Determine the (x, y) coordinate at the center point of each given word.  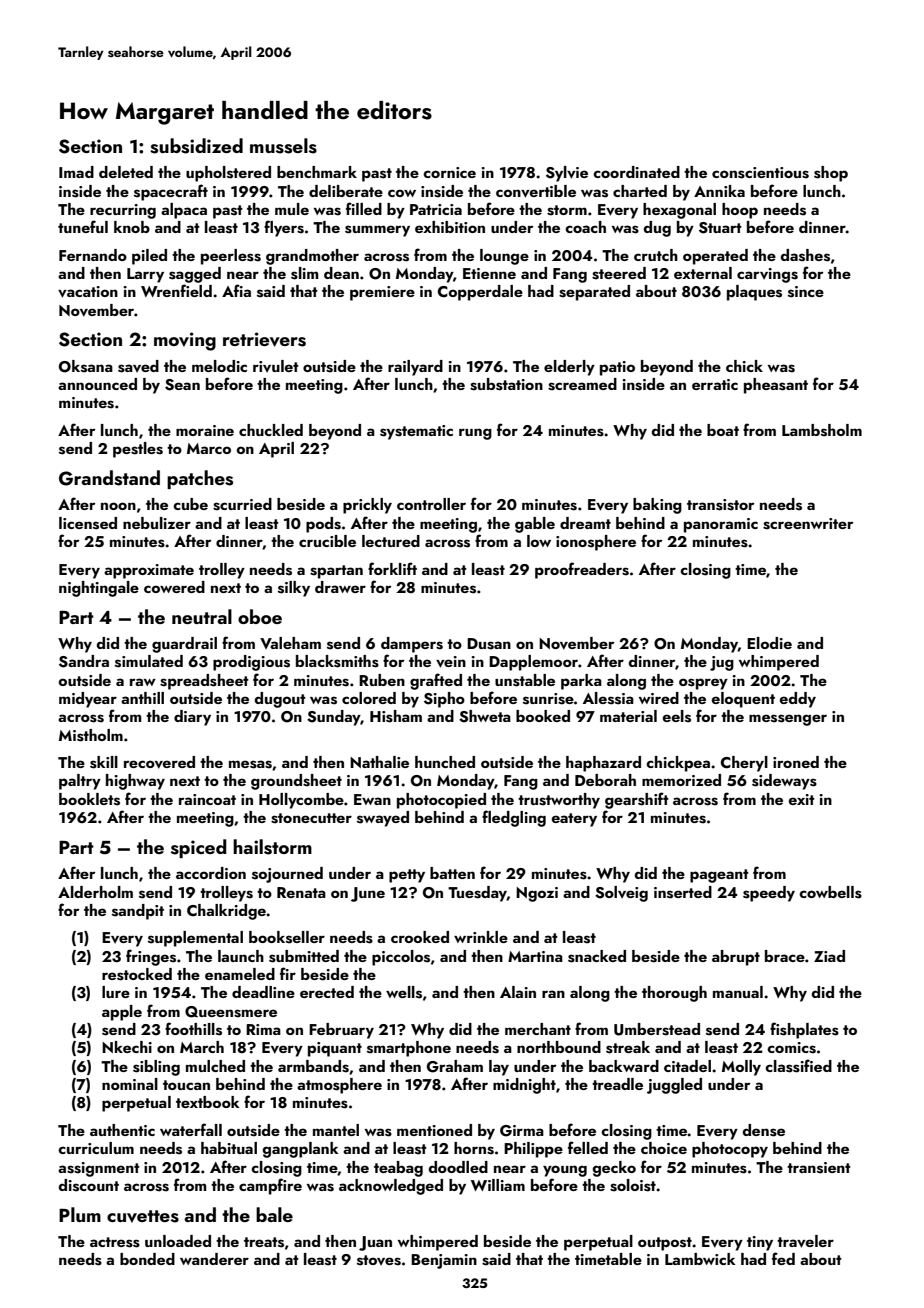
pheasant (776, 386)
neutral (202, 616)
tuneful (83, 226)
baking (657, 506)
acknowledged (391, 1187)
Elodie (769, 643)
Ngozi (537, 894)
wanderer (214, 1259)
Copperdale (480, 293)
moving (185, 341)
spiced (199, 848)
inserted (683, 892)
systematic (416, 432)
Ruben (382, 680)
